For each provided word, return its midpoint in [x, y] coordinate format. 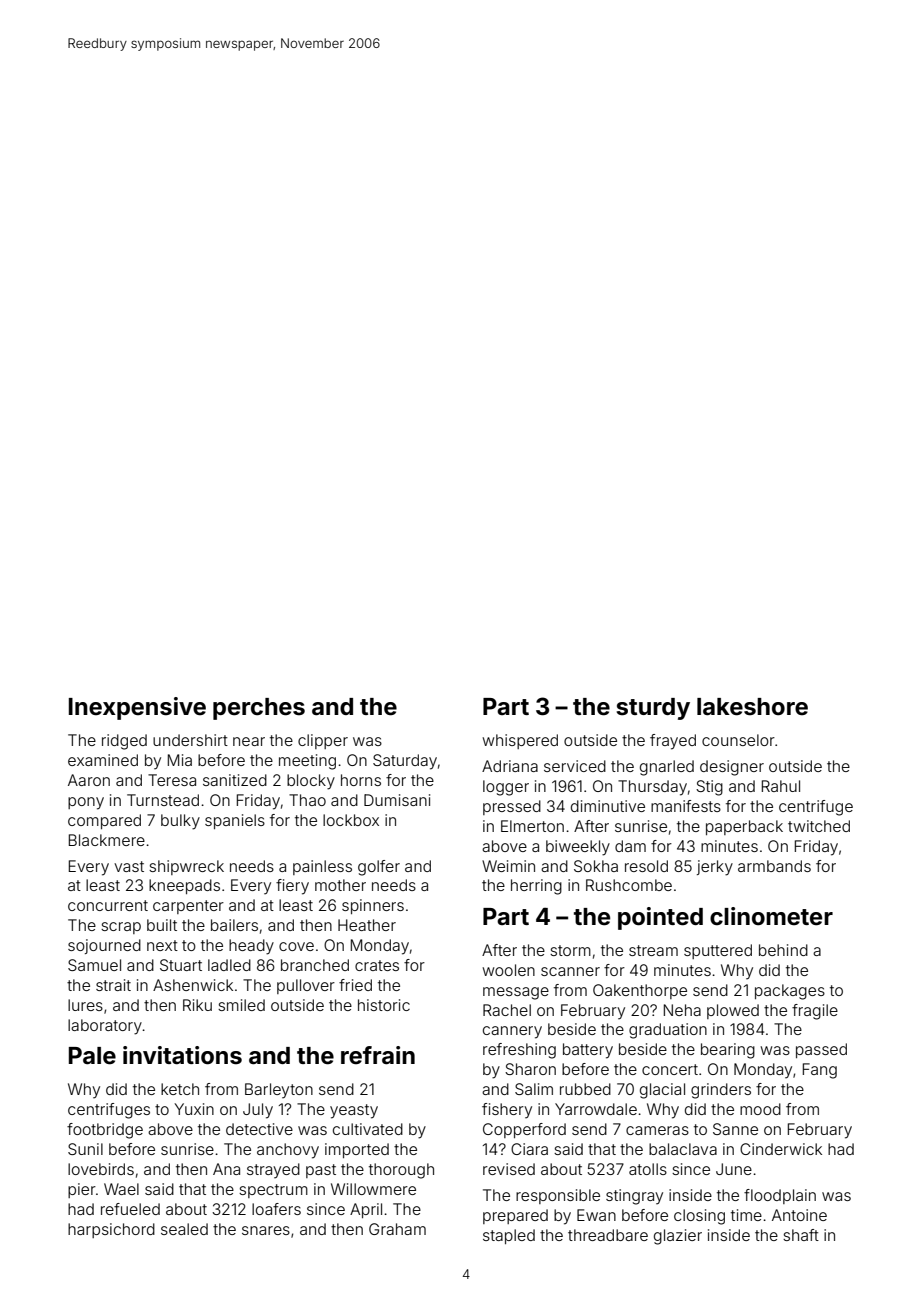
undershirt [190, 740]
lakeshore [752, 707]
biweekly [578, 848]
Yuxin [194, 1109]
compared [104, 821]
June [734, 1169]
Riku [197, 1005]
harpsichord [111, 1230]
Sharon [530, 1069]
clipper [323, 741]
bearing [728, 1051]
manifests [686, 806]
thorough [401, 1171]
